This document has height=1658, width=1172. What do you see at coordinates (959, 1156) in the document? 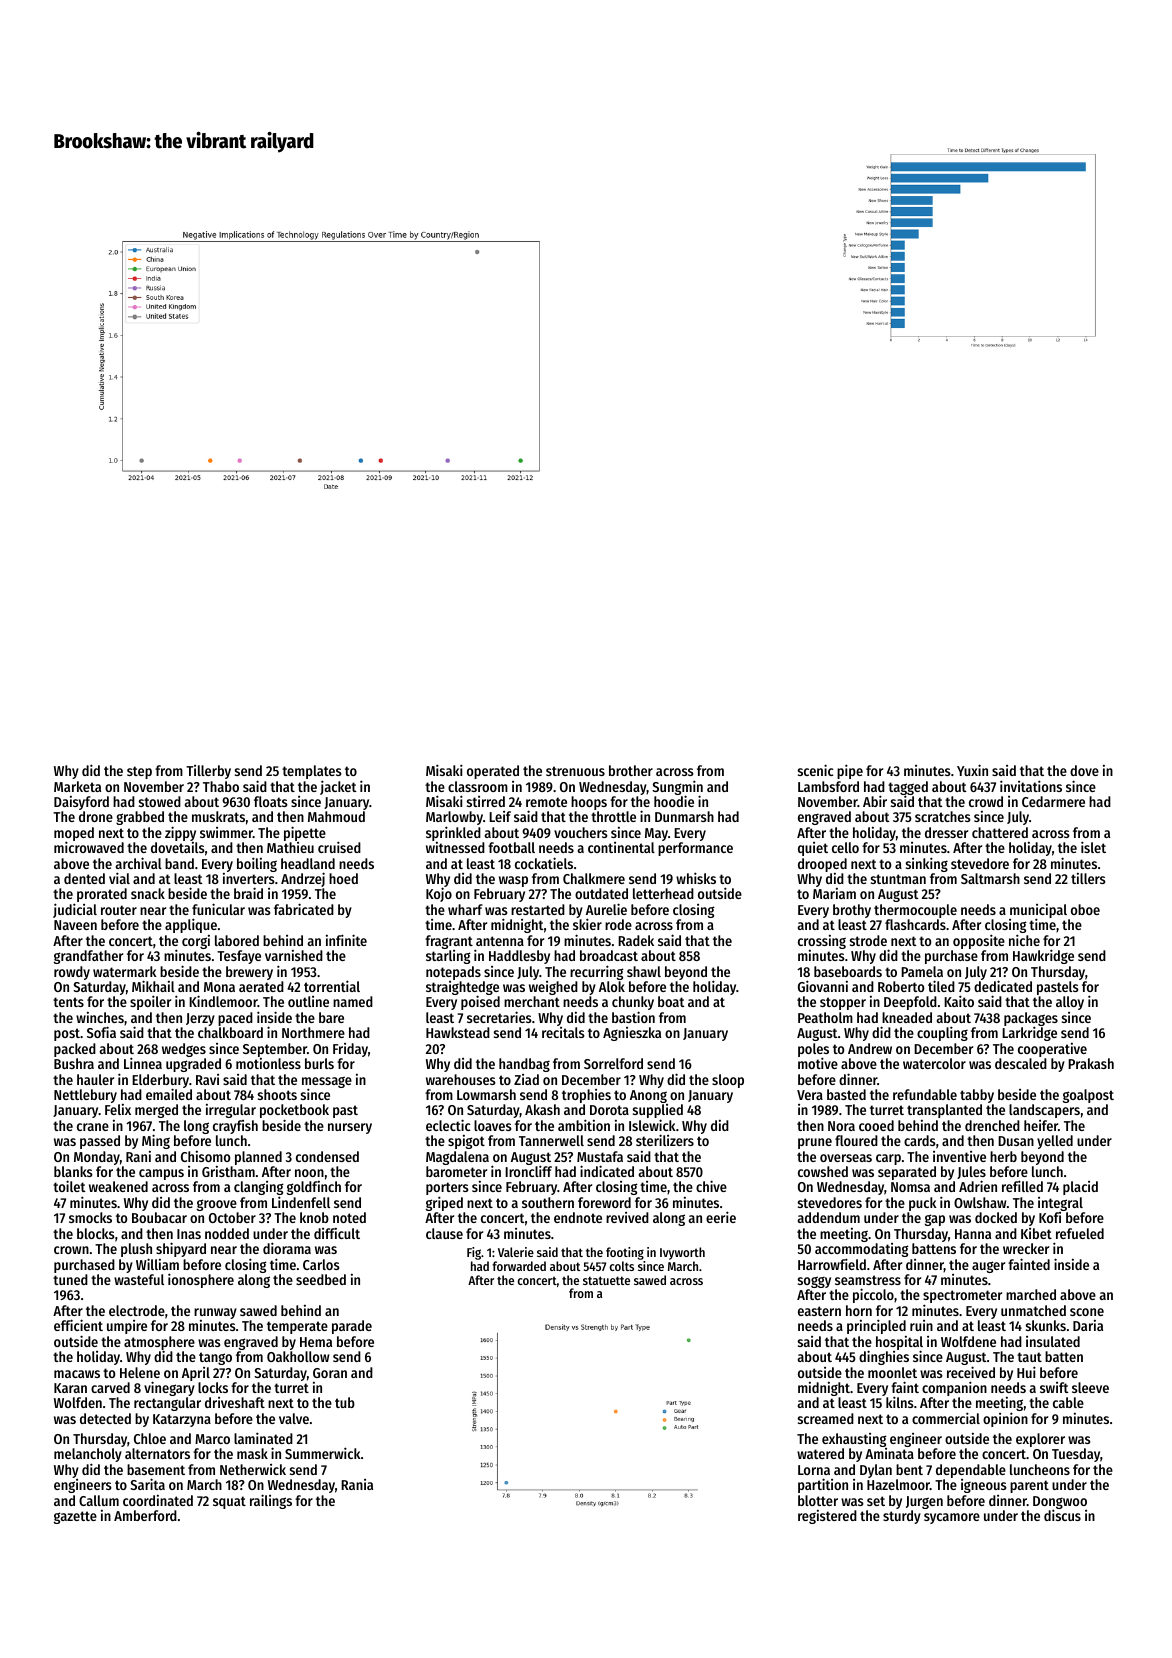
I see `inventive` at bounding box center [959, 1156].
